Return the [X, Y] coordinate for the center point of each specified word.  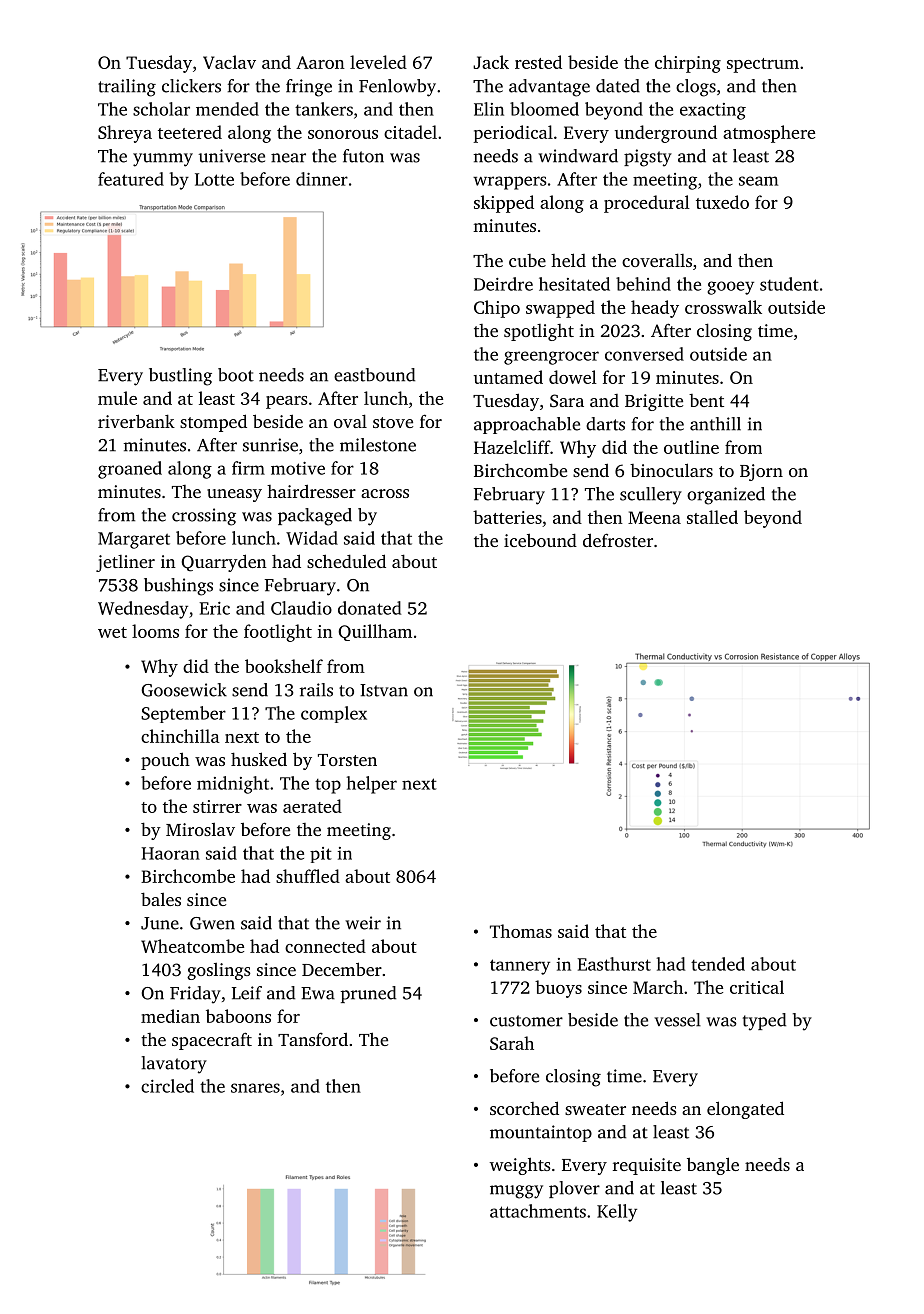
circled [167, 1086]
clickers [191, 86]
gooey [730, 288]
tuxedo [722, 202]
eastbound [374, 375]
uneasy [234, 495]
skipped [504, 204]
